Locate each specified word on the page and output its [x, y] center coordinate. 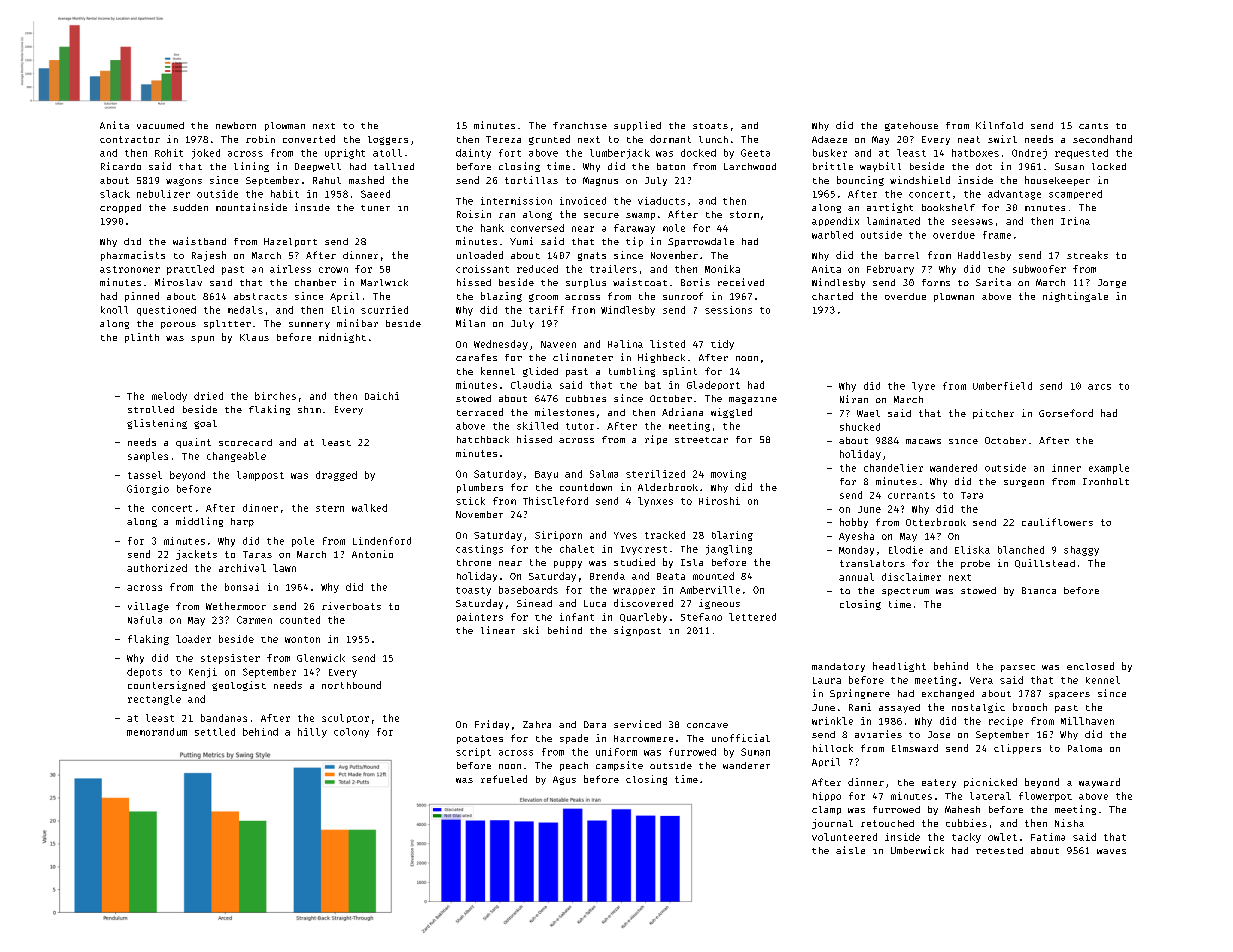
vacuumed [160, 125]
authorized [157, 568]
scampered [1075, 194]
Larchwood [750, 166]
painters [480, 617]
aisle [850, 850]
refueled [504, 779]
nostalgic [978, 708]
